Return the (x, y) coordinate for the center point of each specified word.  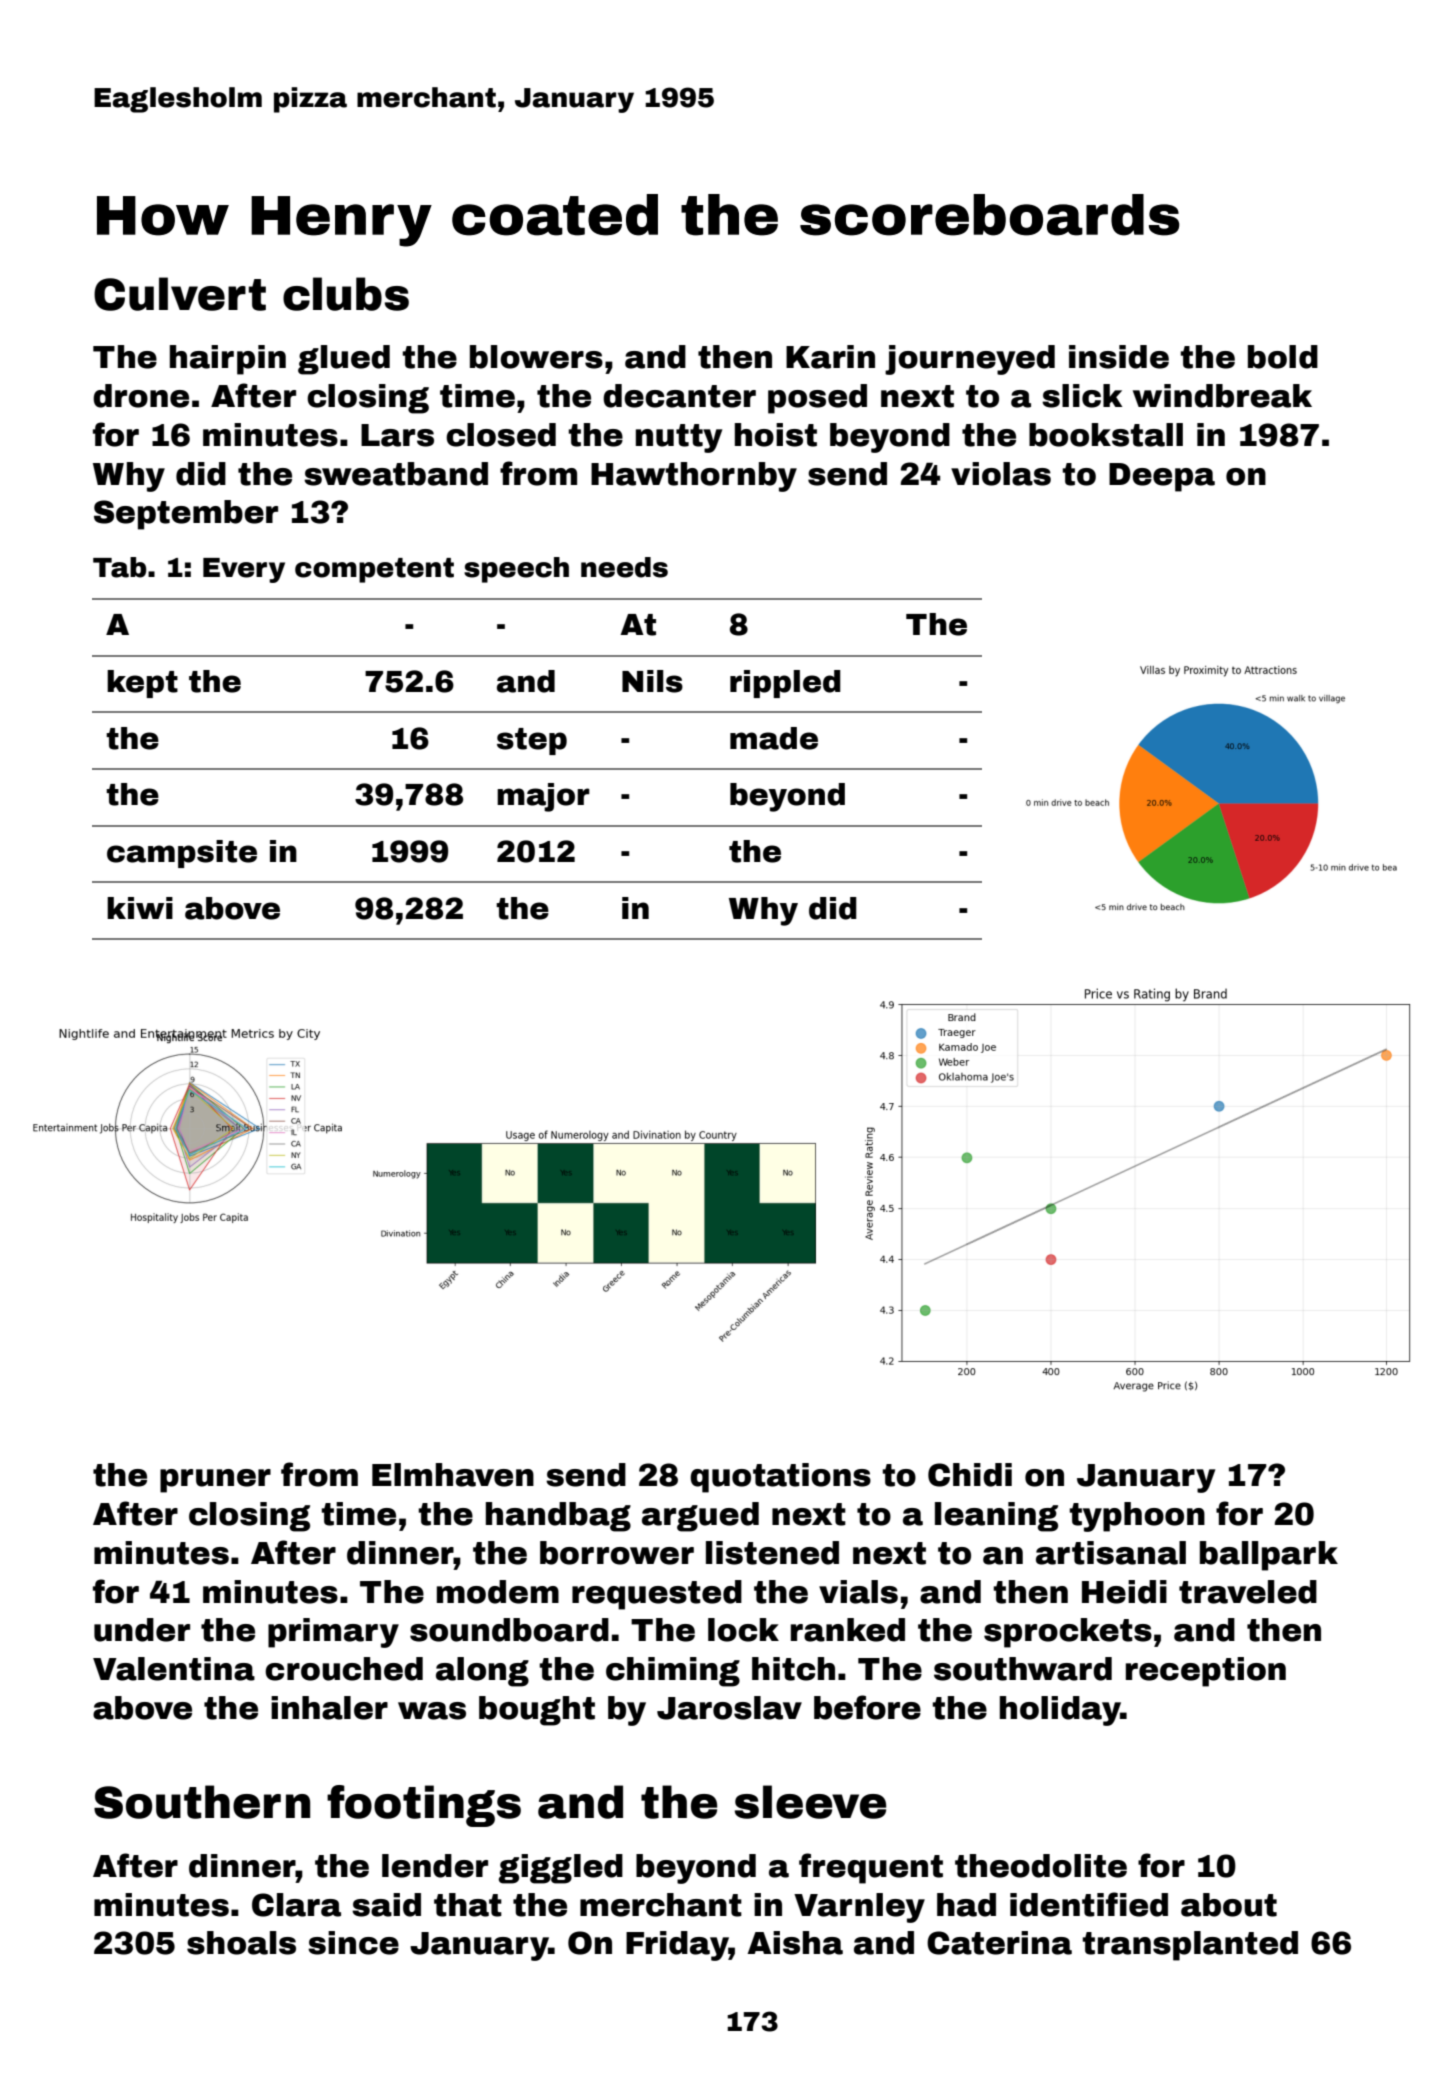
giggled (560, 1869)
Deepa (1162, 477)
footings (424, 1806)
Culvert (180, 294)
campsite (182, 854)
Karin (830, 357)
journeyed (970, 360)
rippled (785, 684)
